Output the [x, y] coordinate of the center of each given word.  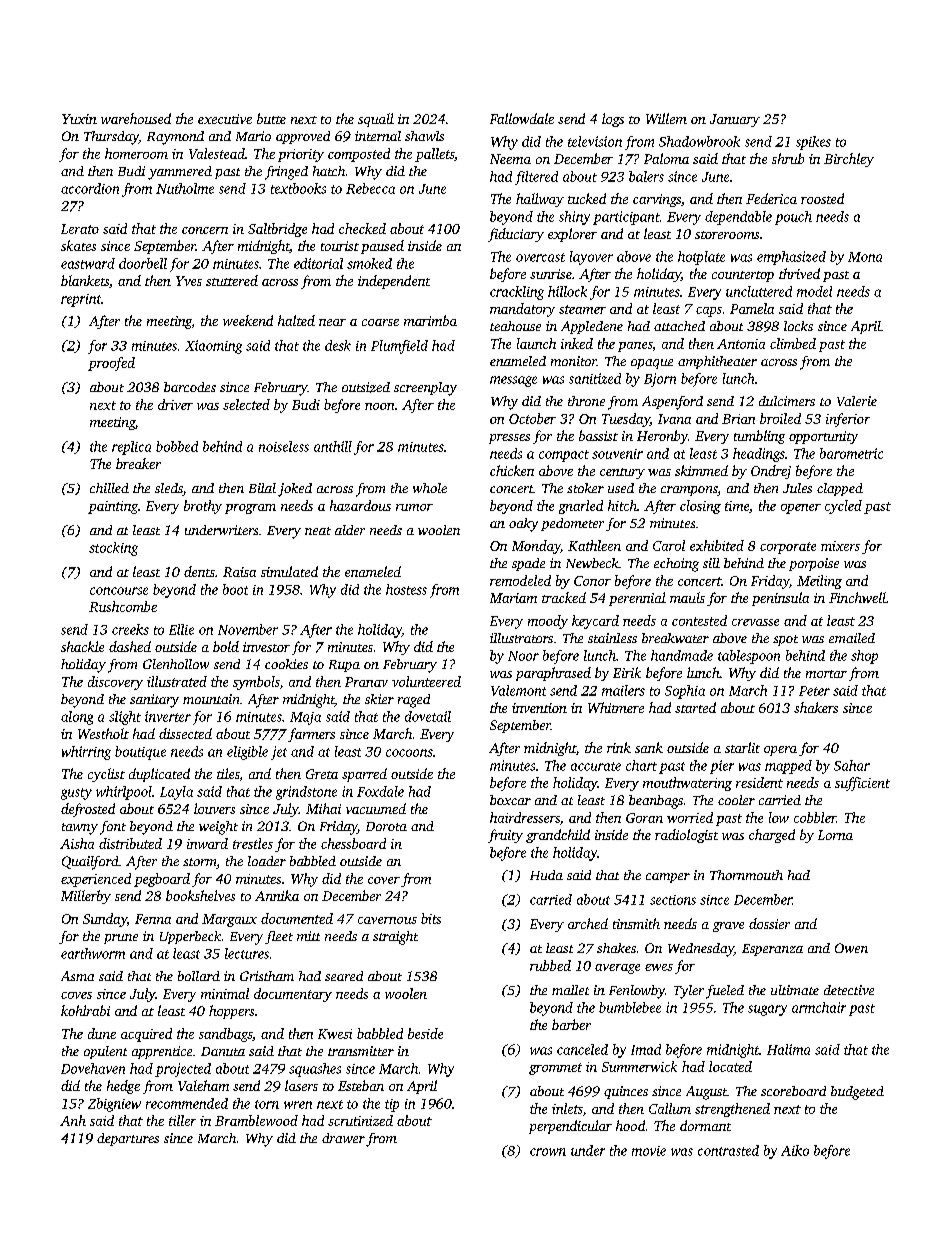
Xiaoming [213, 347]
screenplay [425, 389]
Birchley [849, 160]
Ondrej [771, 472]
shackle [82, 646]
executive [225, 119]
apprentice [162, 1052]
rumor [414, 507]
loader [267, 861]
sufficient [862, 784]
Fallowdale [522, 118]
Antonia [741, 344]
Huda [546, 875]
